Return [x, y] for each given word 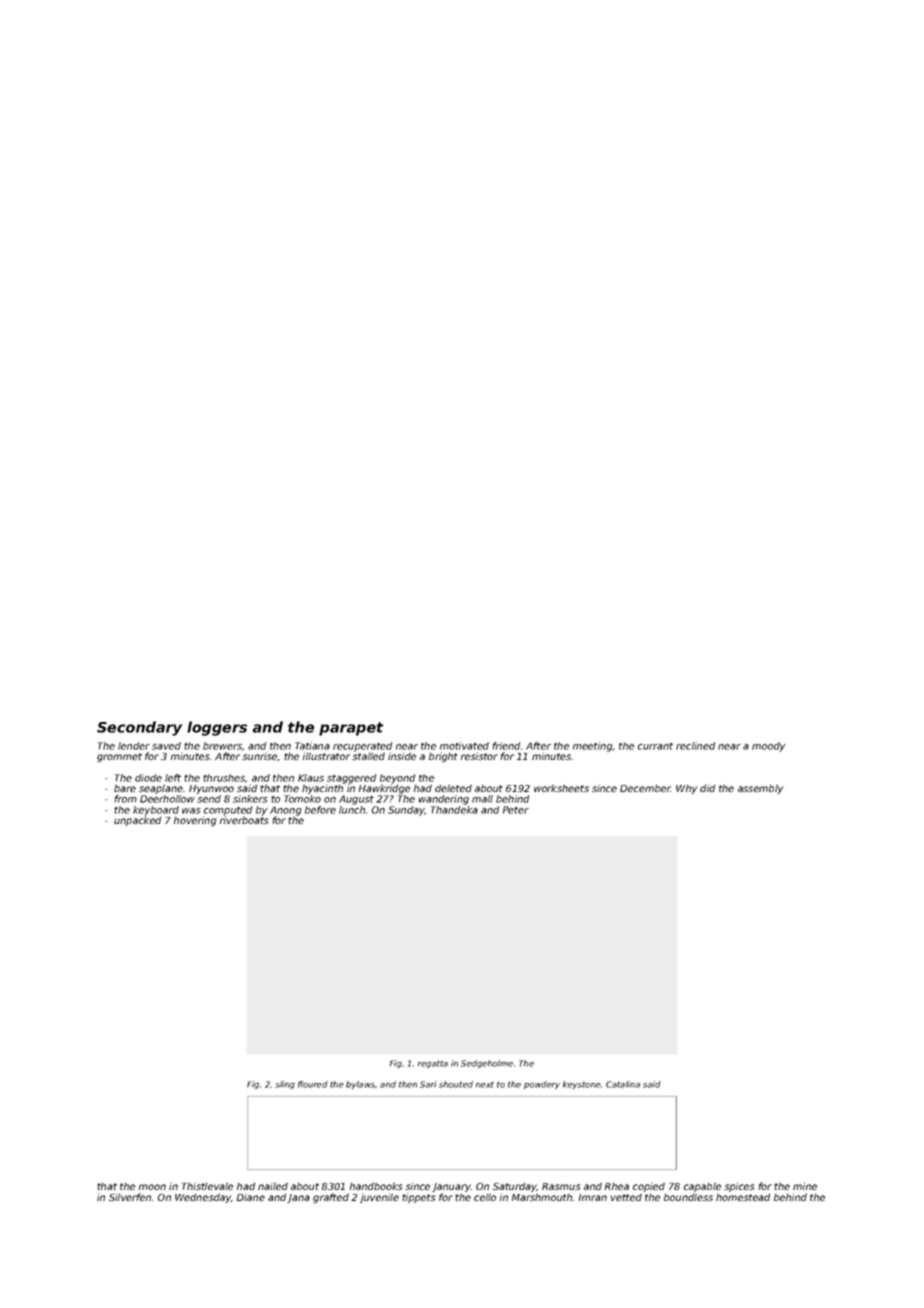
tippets [418, 1198]
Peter [516, 810]
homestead [743, 1197]
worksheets [561, 788]
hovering [195, 821]
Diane [251, 1197]
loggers [217, 728]
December [645, 788]
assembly [761, 789]
